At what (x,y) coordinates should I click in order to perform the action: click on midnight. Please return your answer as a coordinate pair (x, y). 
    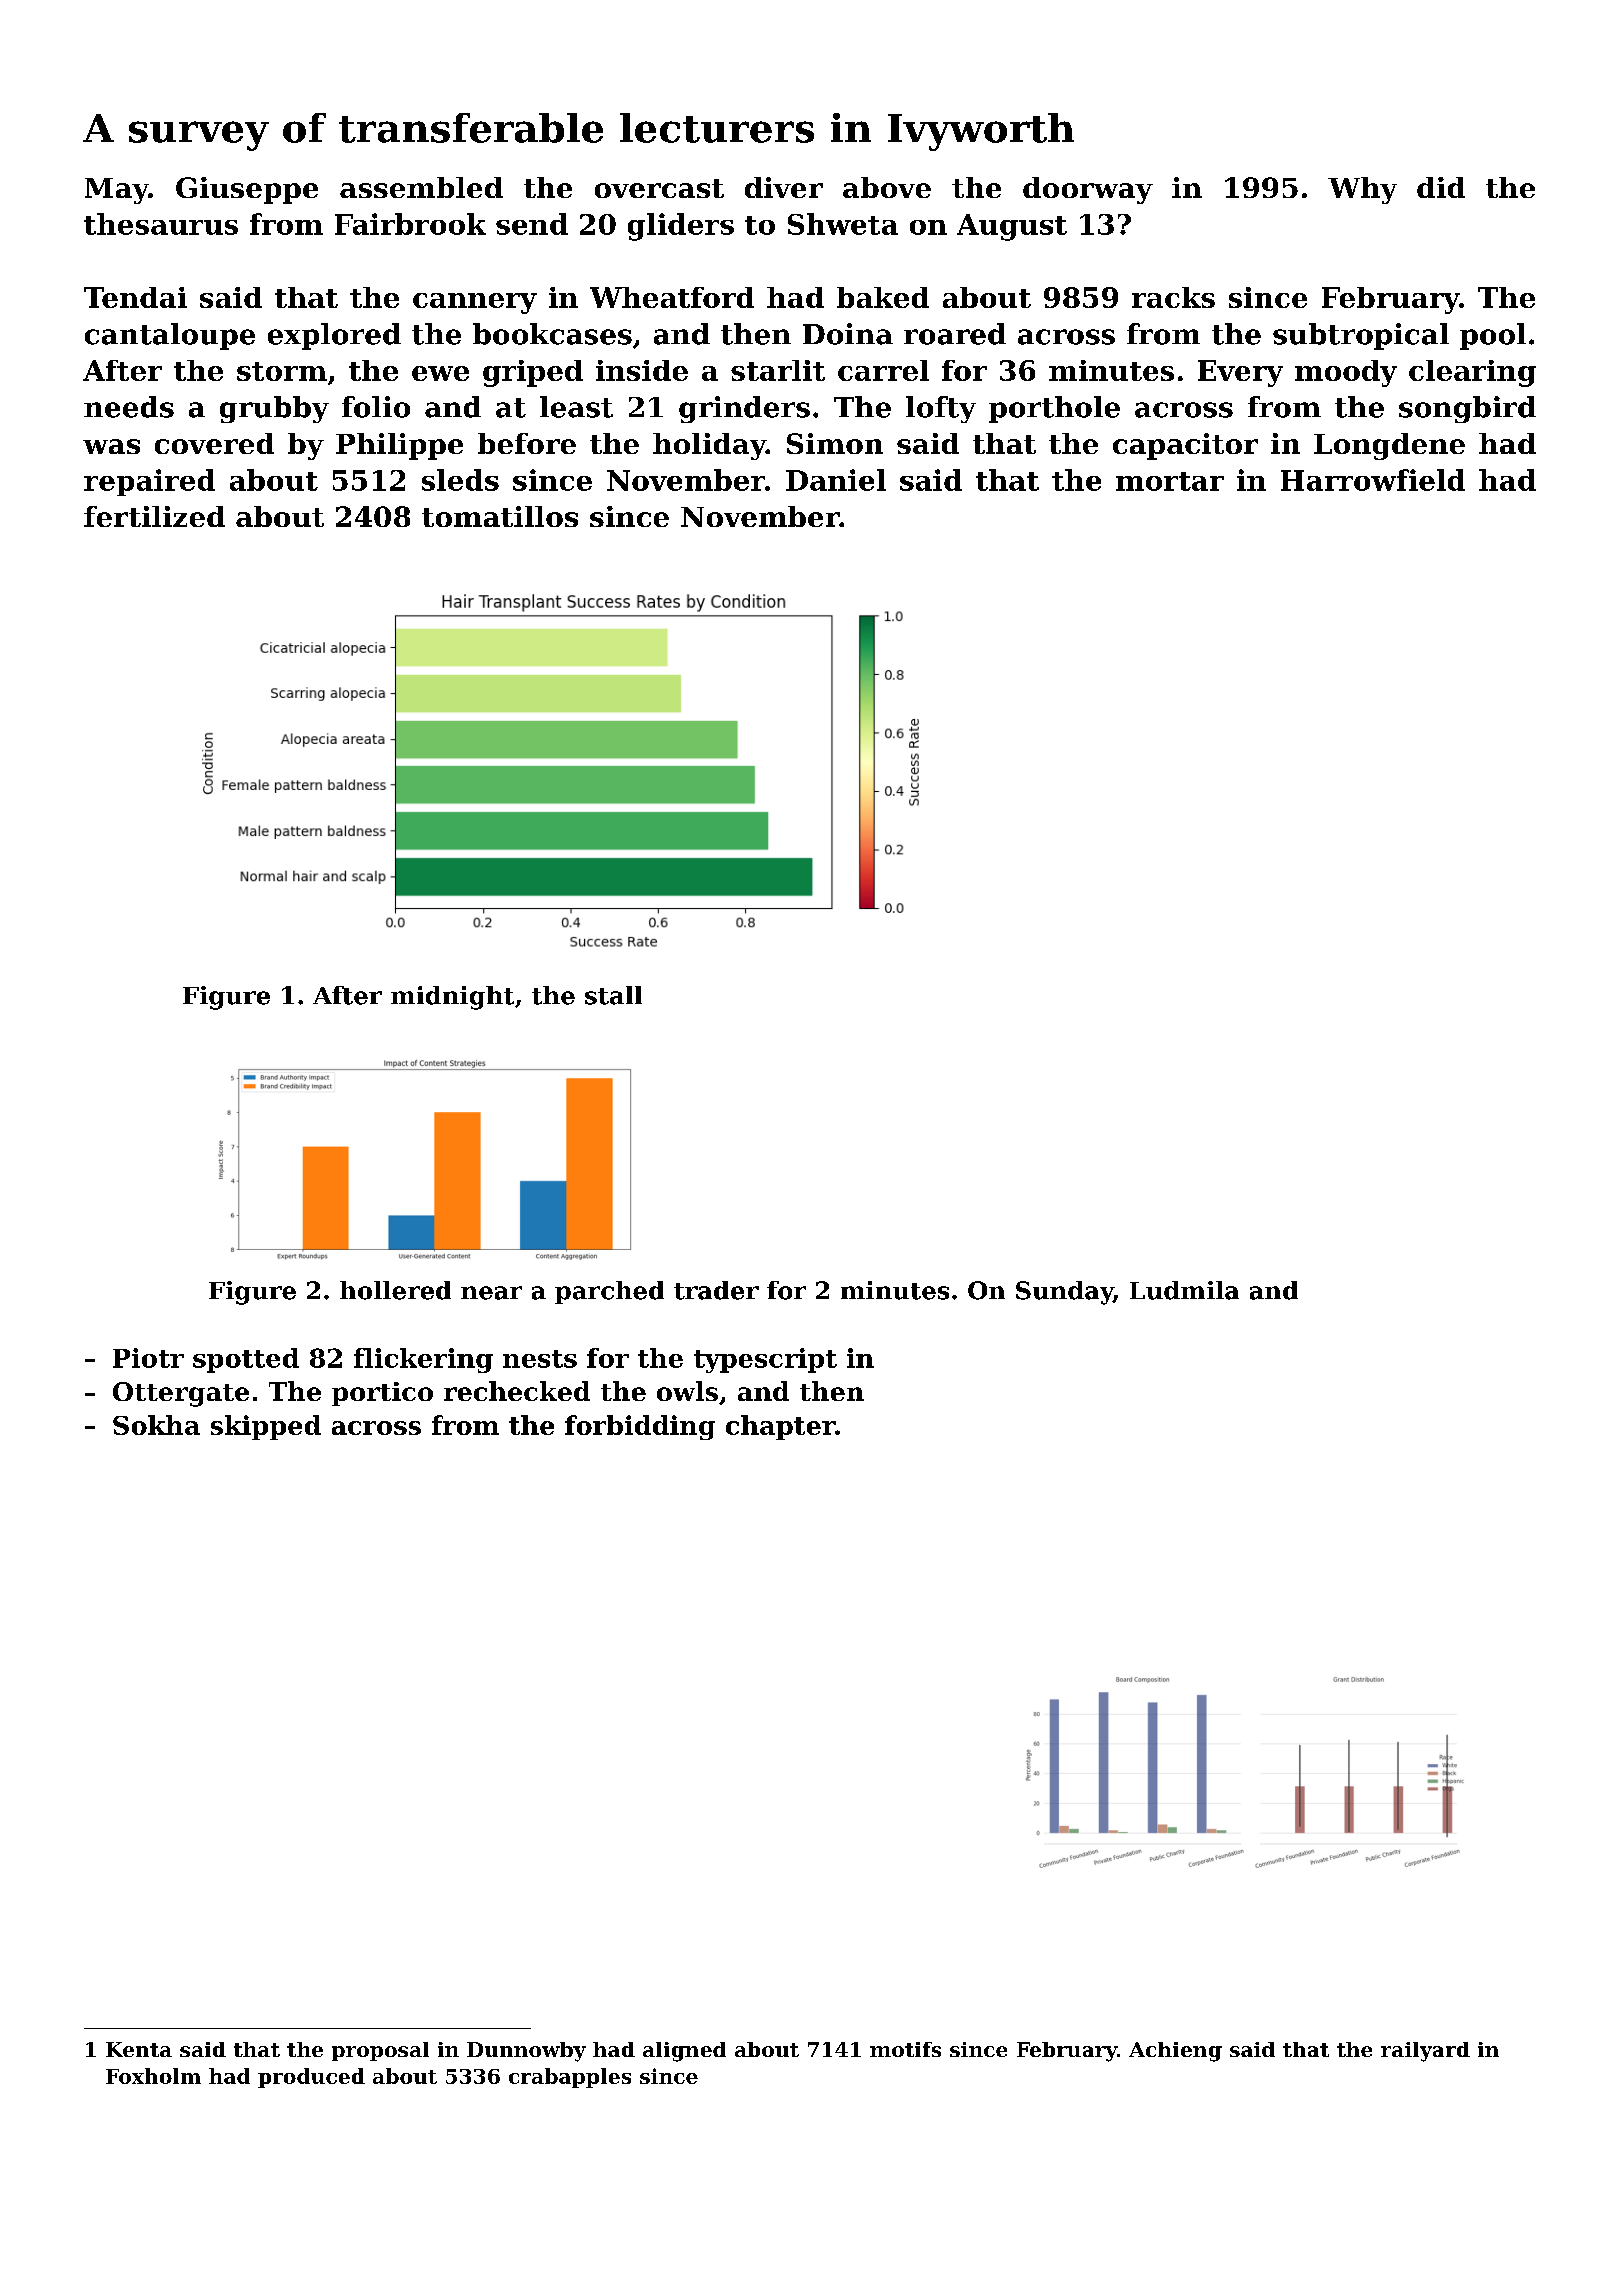
    Looking at the image, I should click on (452, 998).
